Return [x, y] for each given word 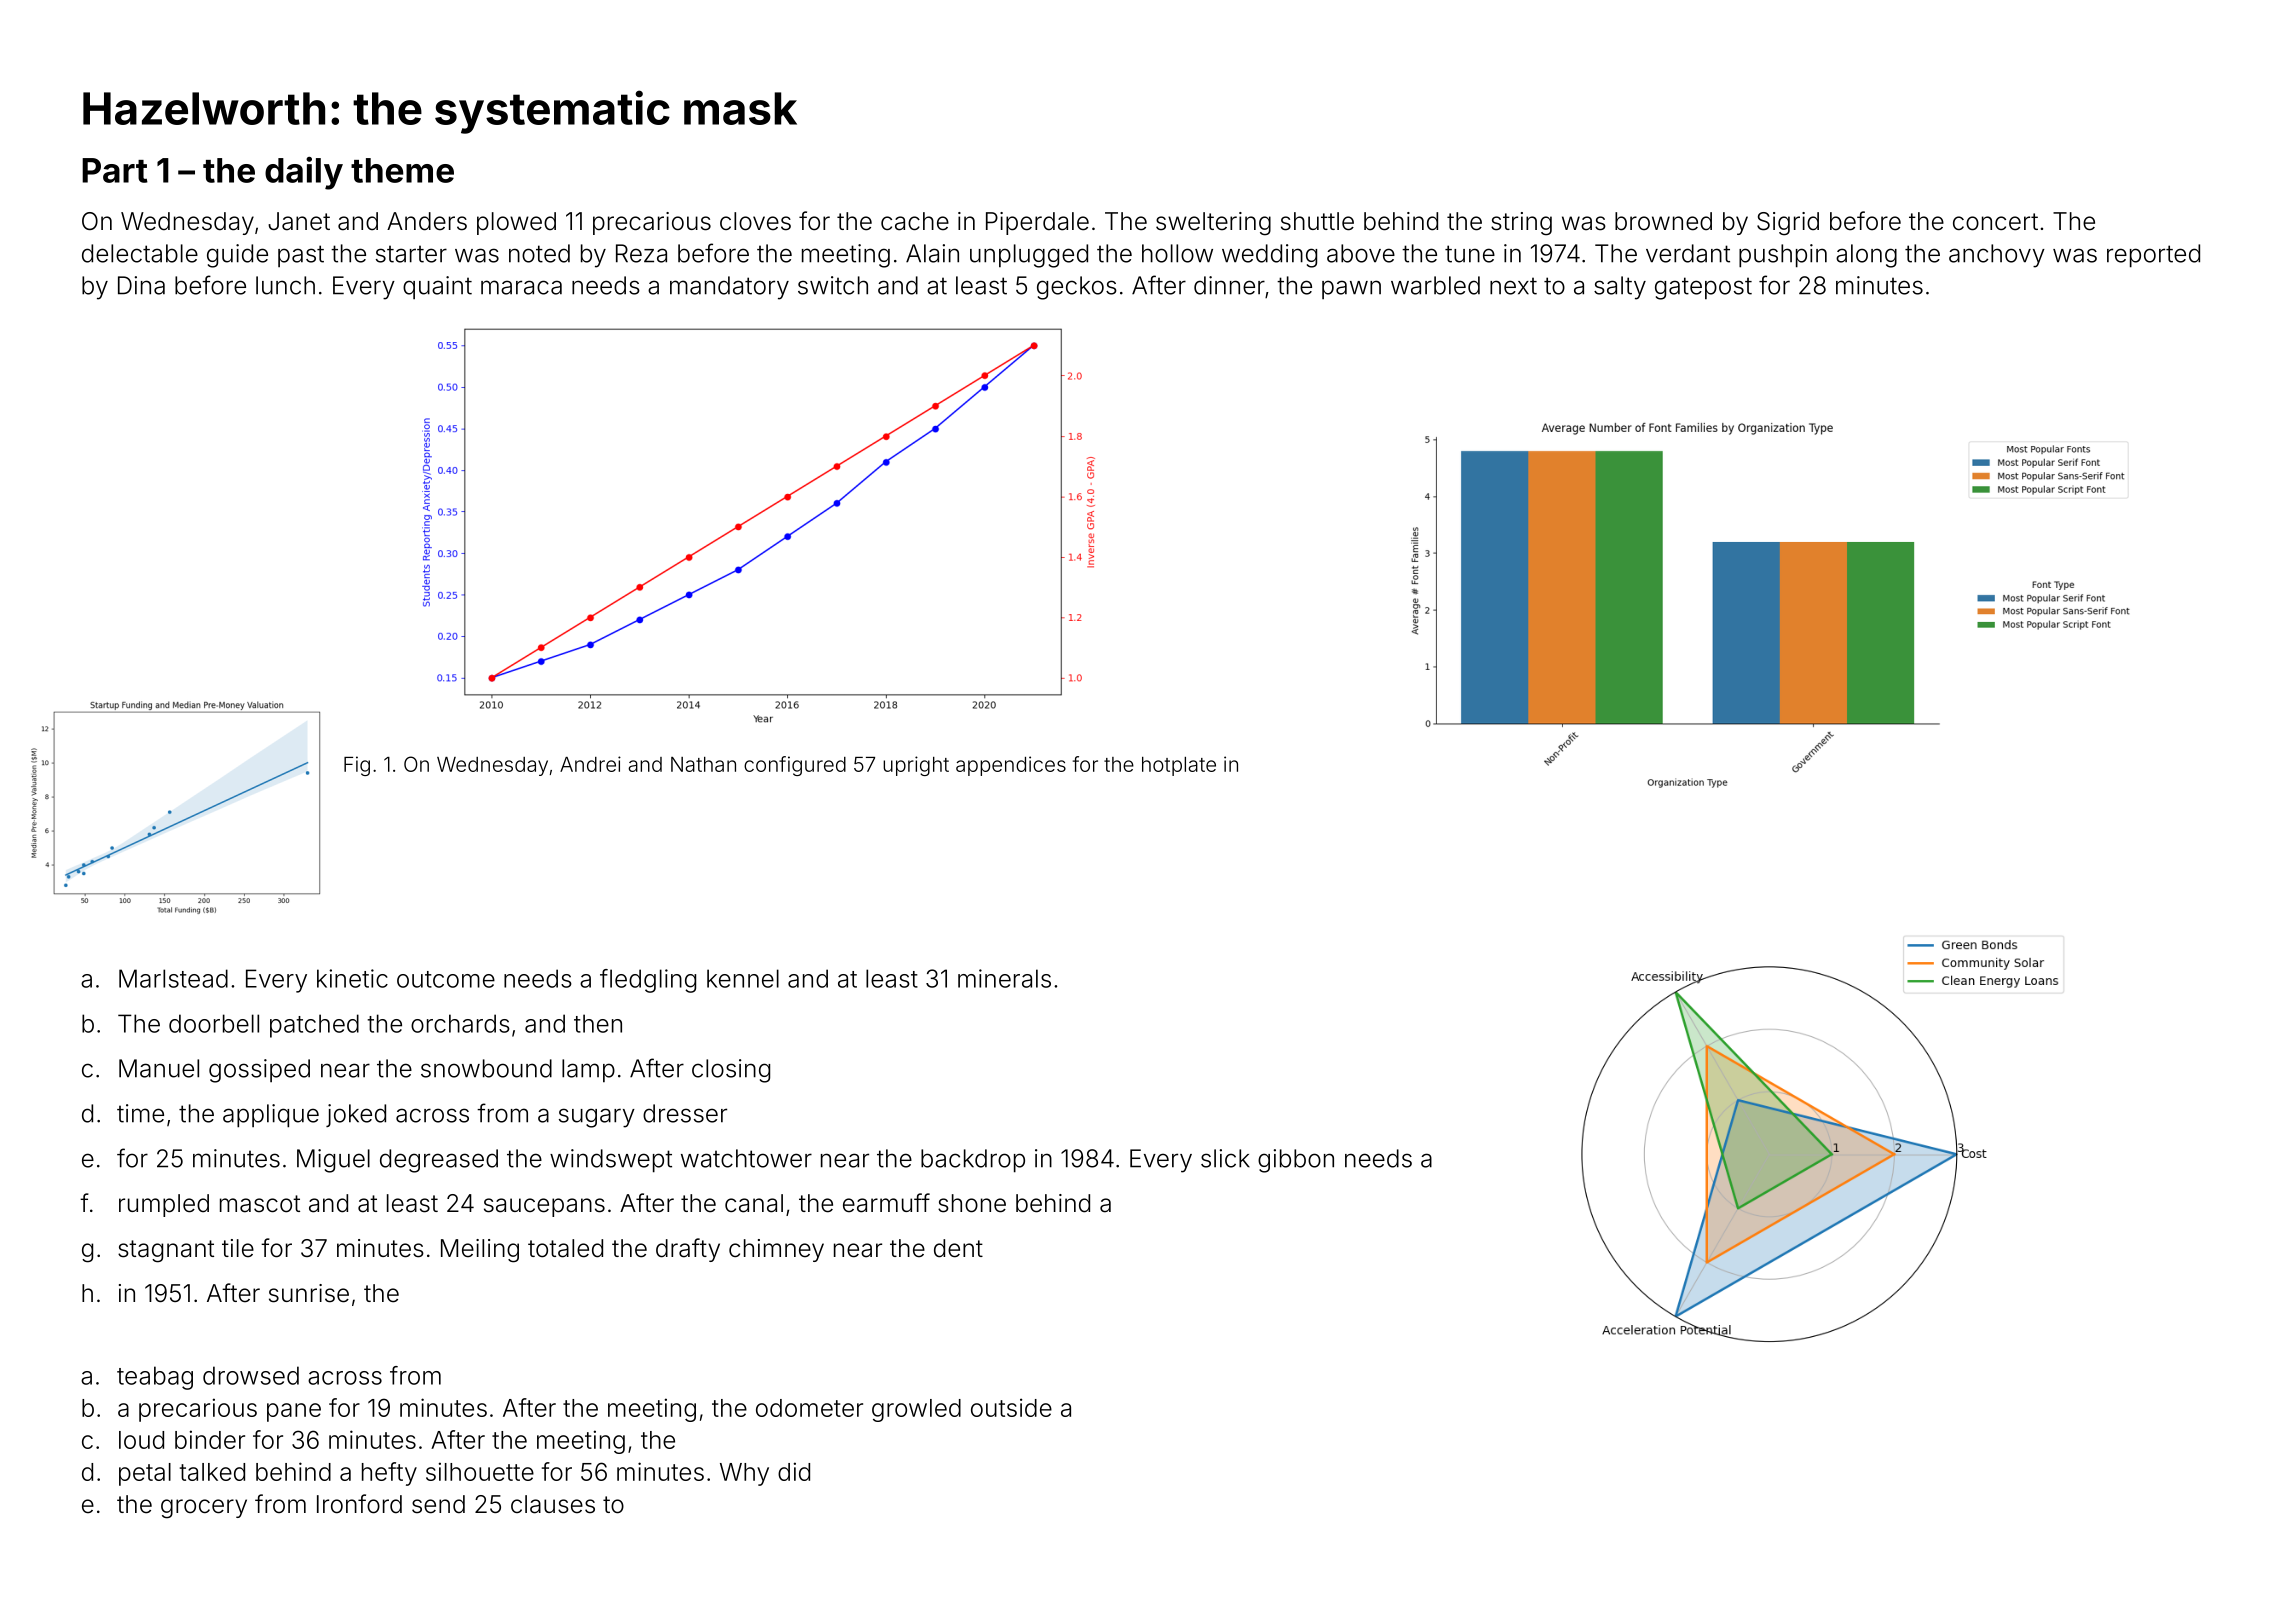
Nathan [703, 764]
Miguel [333, 1161]
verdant [1688, 253]
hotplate [1179, 766]
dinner [1229, 285]
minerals [1004, 978]
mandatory [729, 288]
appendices [1011, 766]
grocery [204, 1509]
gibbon [1296, 1161]
